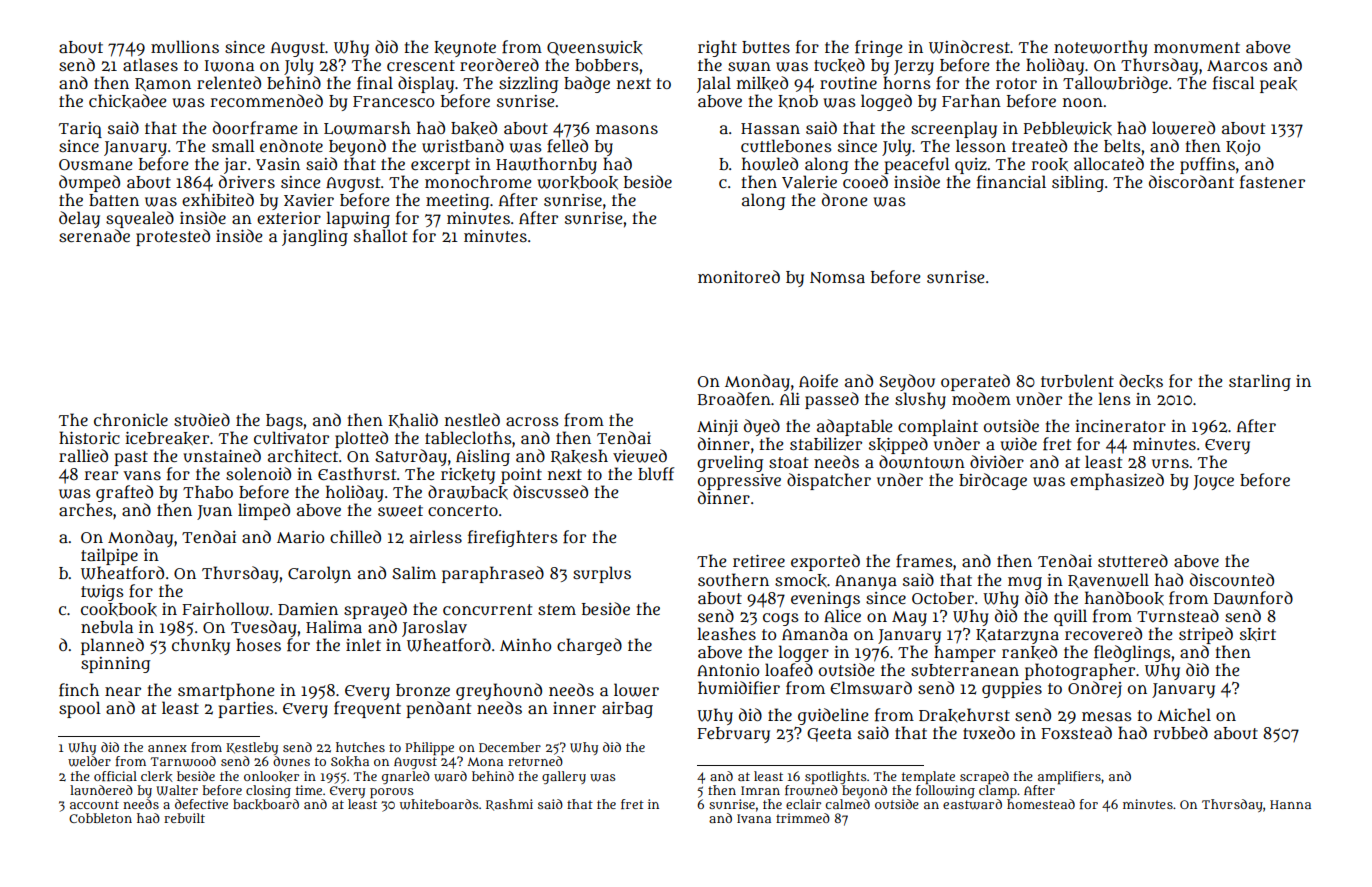 This page has width=1372, height=887. I want to click on Ivana, so click(754, 818).
